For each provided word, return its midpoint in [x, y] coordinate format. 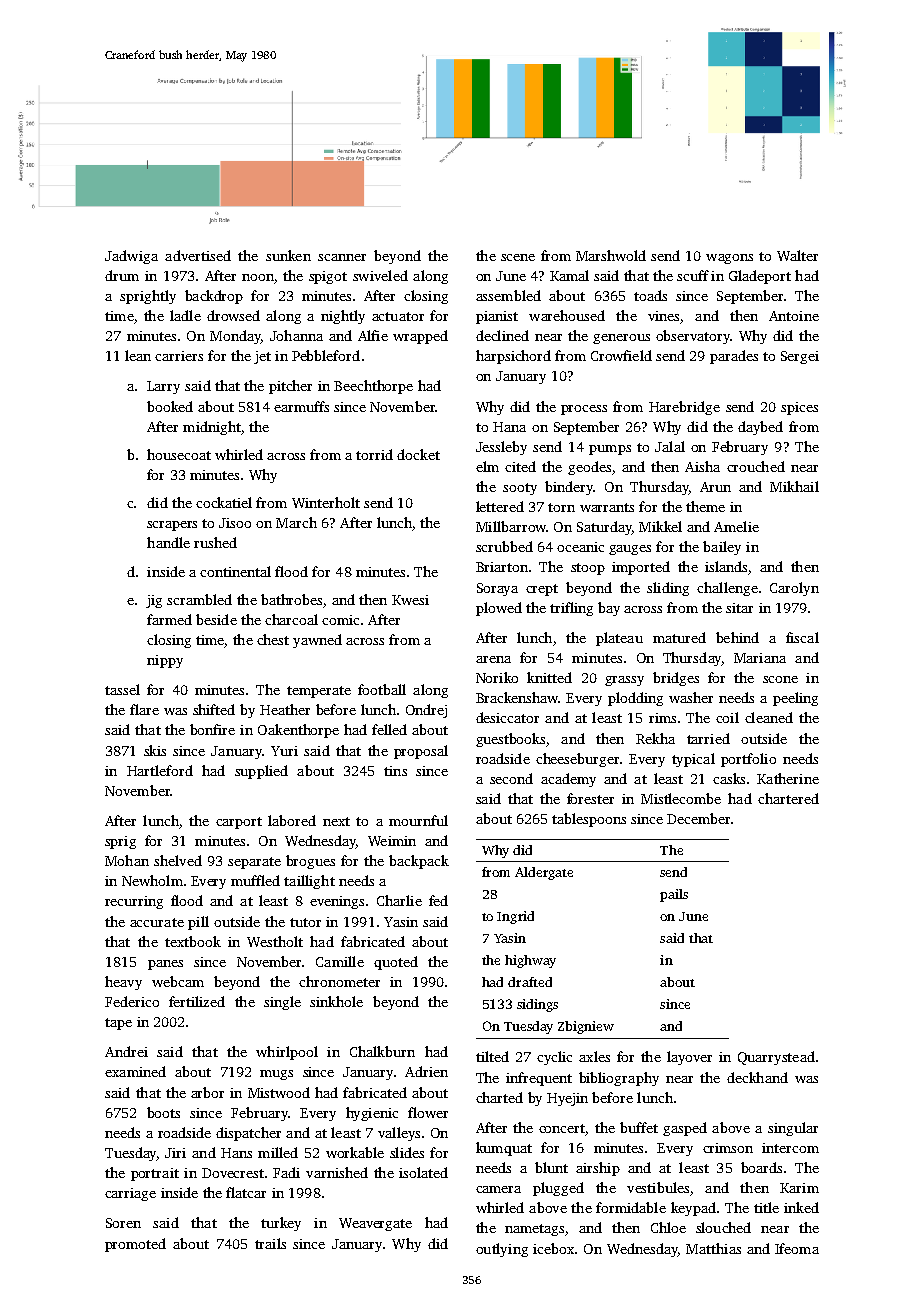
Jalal [670, 446]
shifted [214, 709]
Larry [163, 387]
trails [270, 1243]
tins [395, 771]
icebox [553, 1248]
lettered [500, 506]
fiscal [802, 637]
